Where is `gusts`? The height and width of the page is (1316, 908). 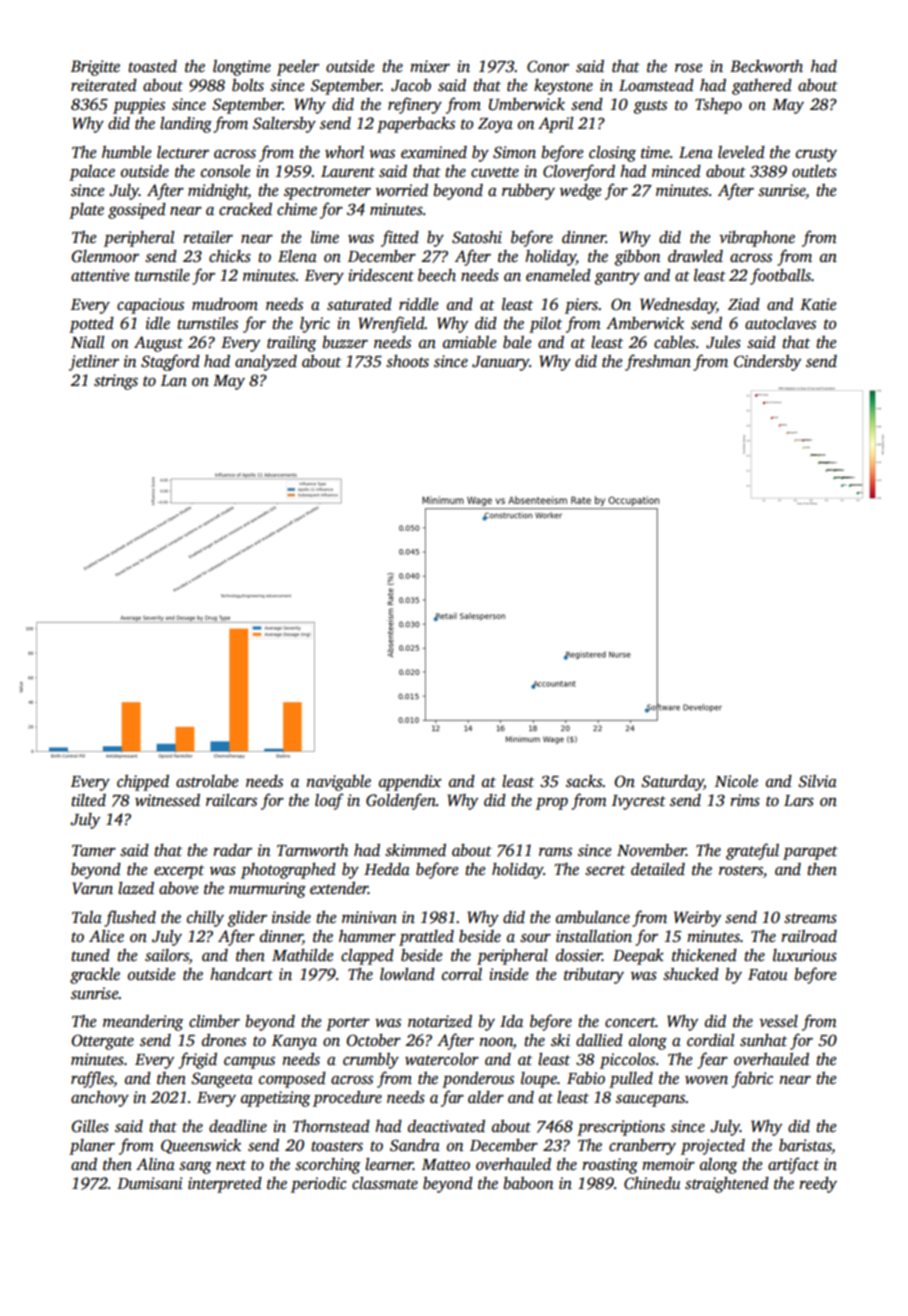
gusts is located at coordinates (650, 107).
